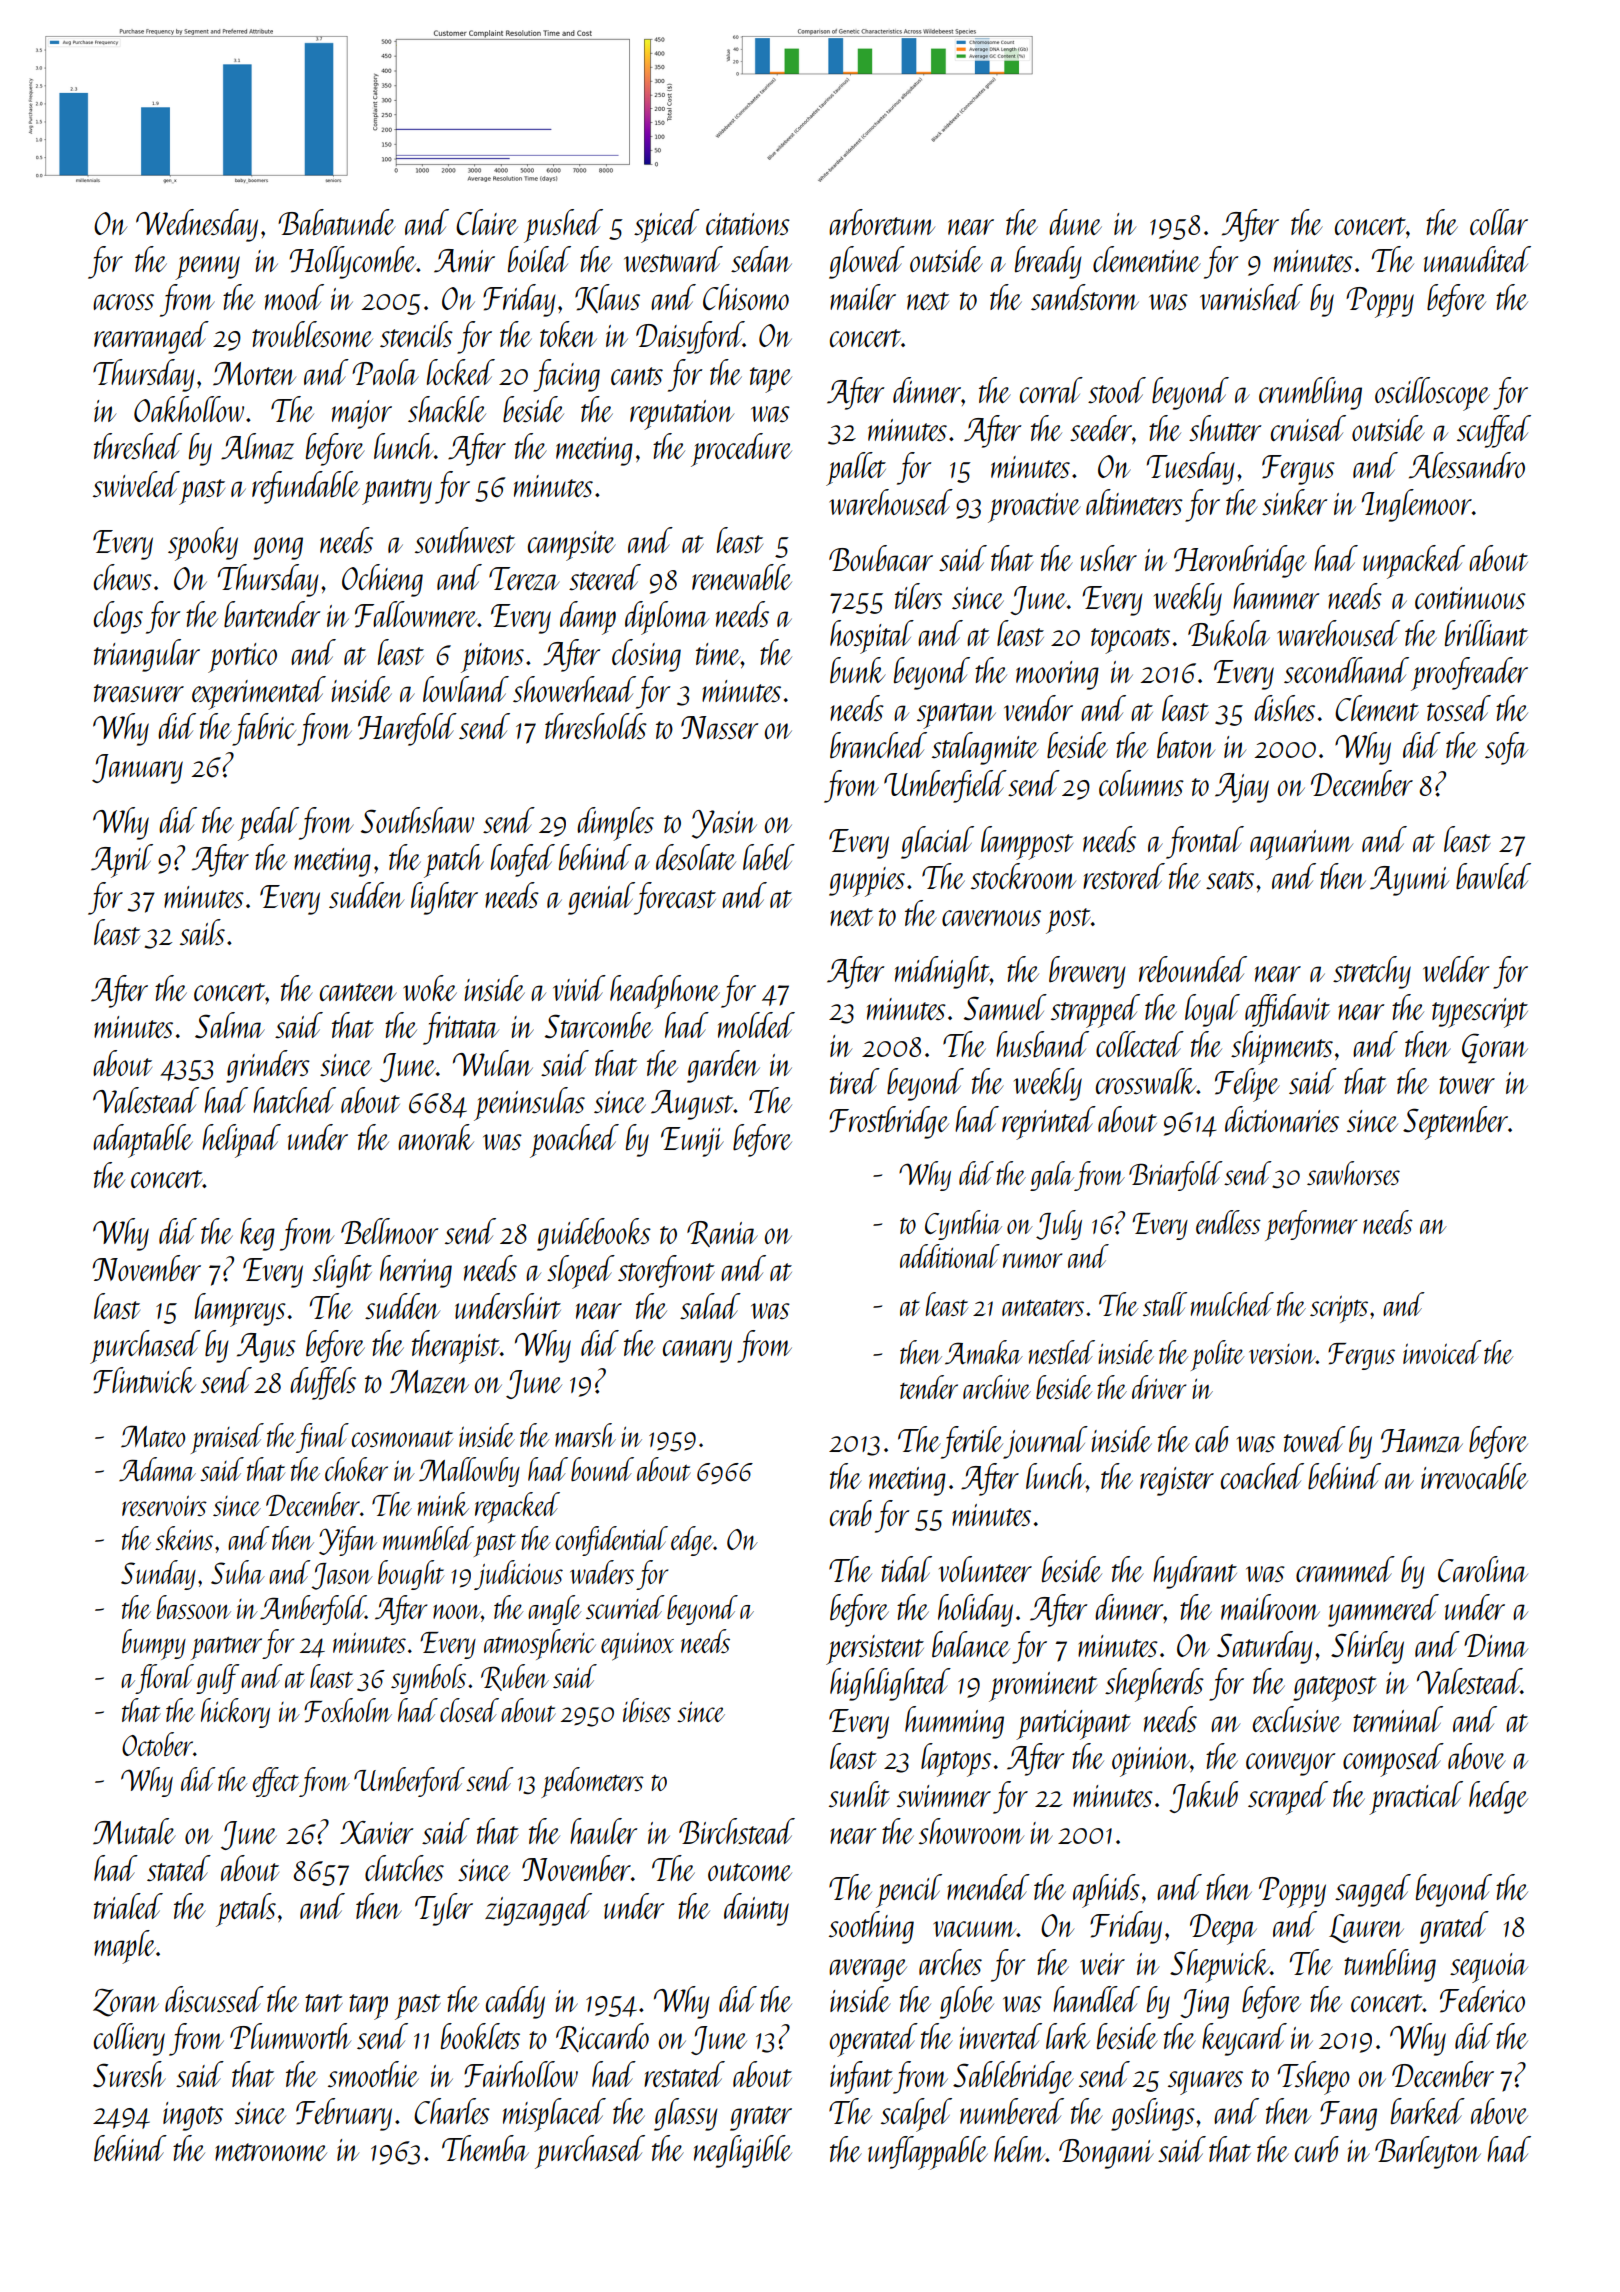 Image resolution: width=1620 pixels, height=2292 pixels. What do you see at coordinates (1499, 222) in the screenshot?
I see `collar` at bounding box center [1499, 222].
